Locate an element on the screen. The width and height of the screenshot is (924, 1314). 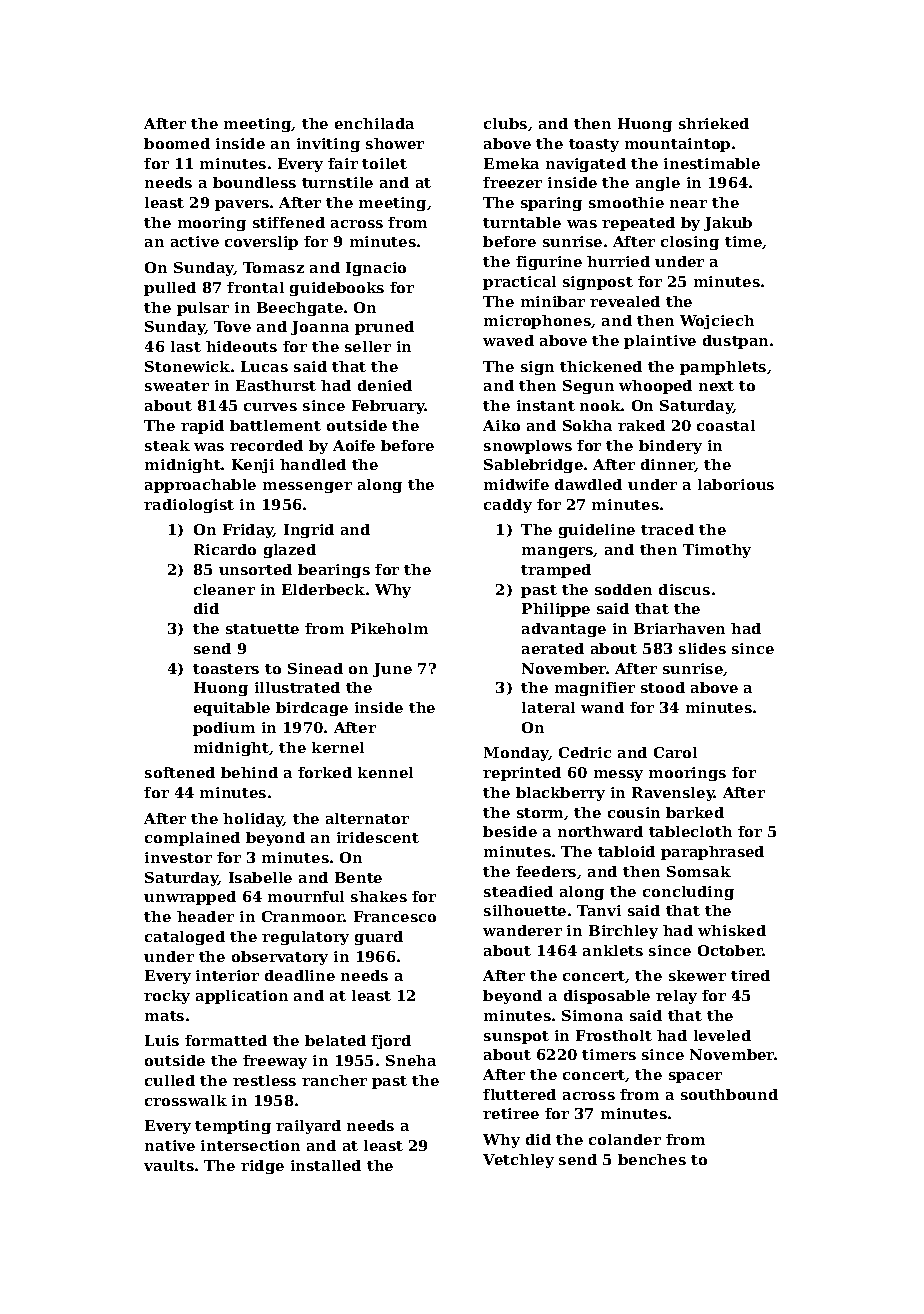
complained is located at coordinates (192, 839).
